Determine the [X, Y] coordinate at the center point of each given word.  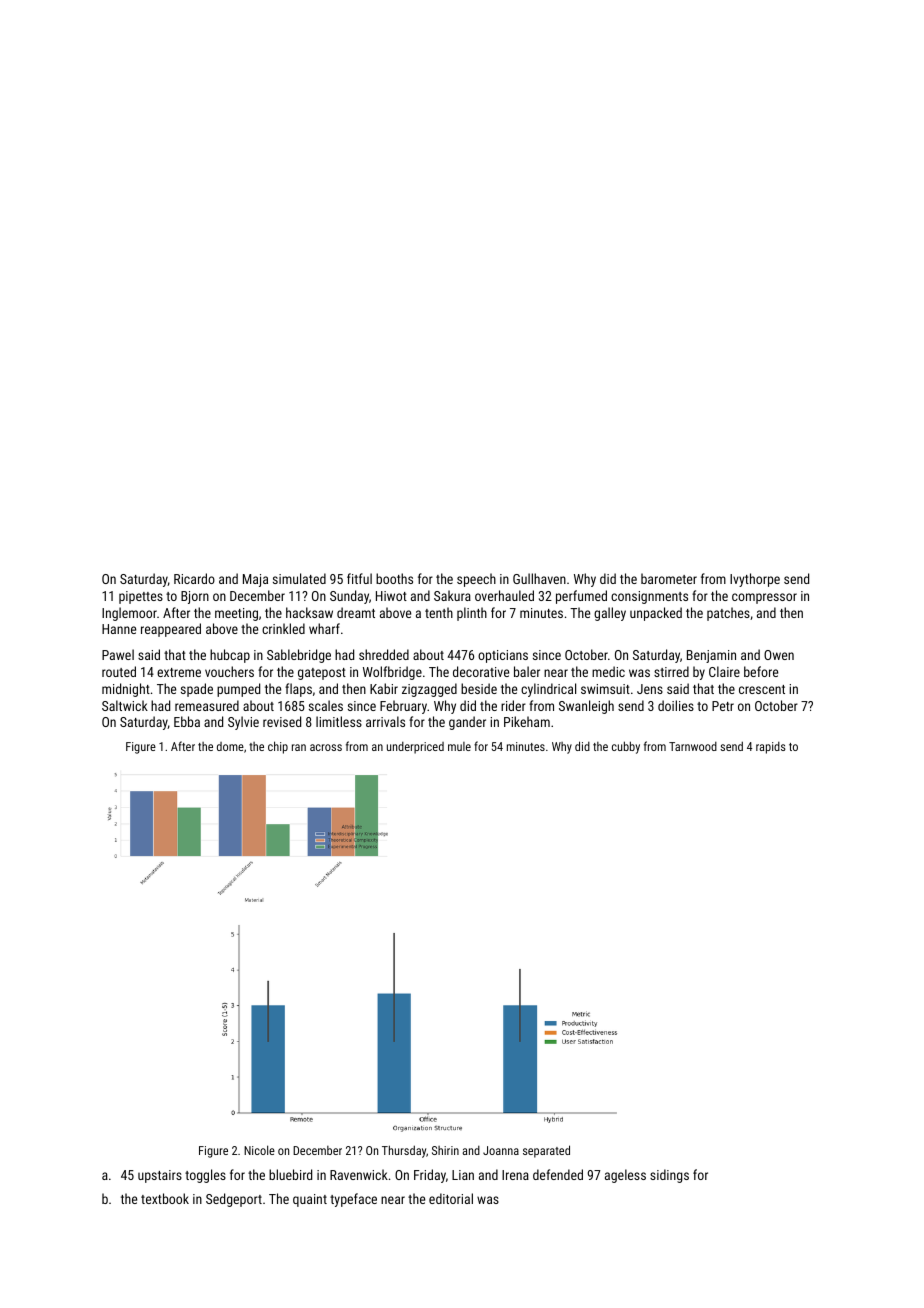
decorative [481, 671]
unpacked [656, 614]
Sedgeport [234, 1200]
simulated [299, 578]
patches [728, 614]
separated [546, 1151]
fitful [359, 578]
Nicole [259, 1150]
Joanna [501, 1150]
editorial [451, 1198]
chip [278, 747]
